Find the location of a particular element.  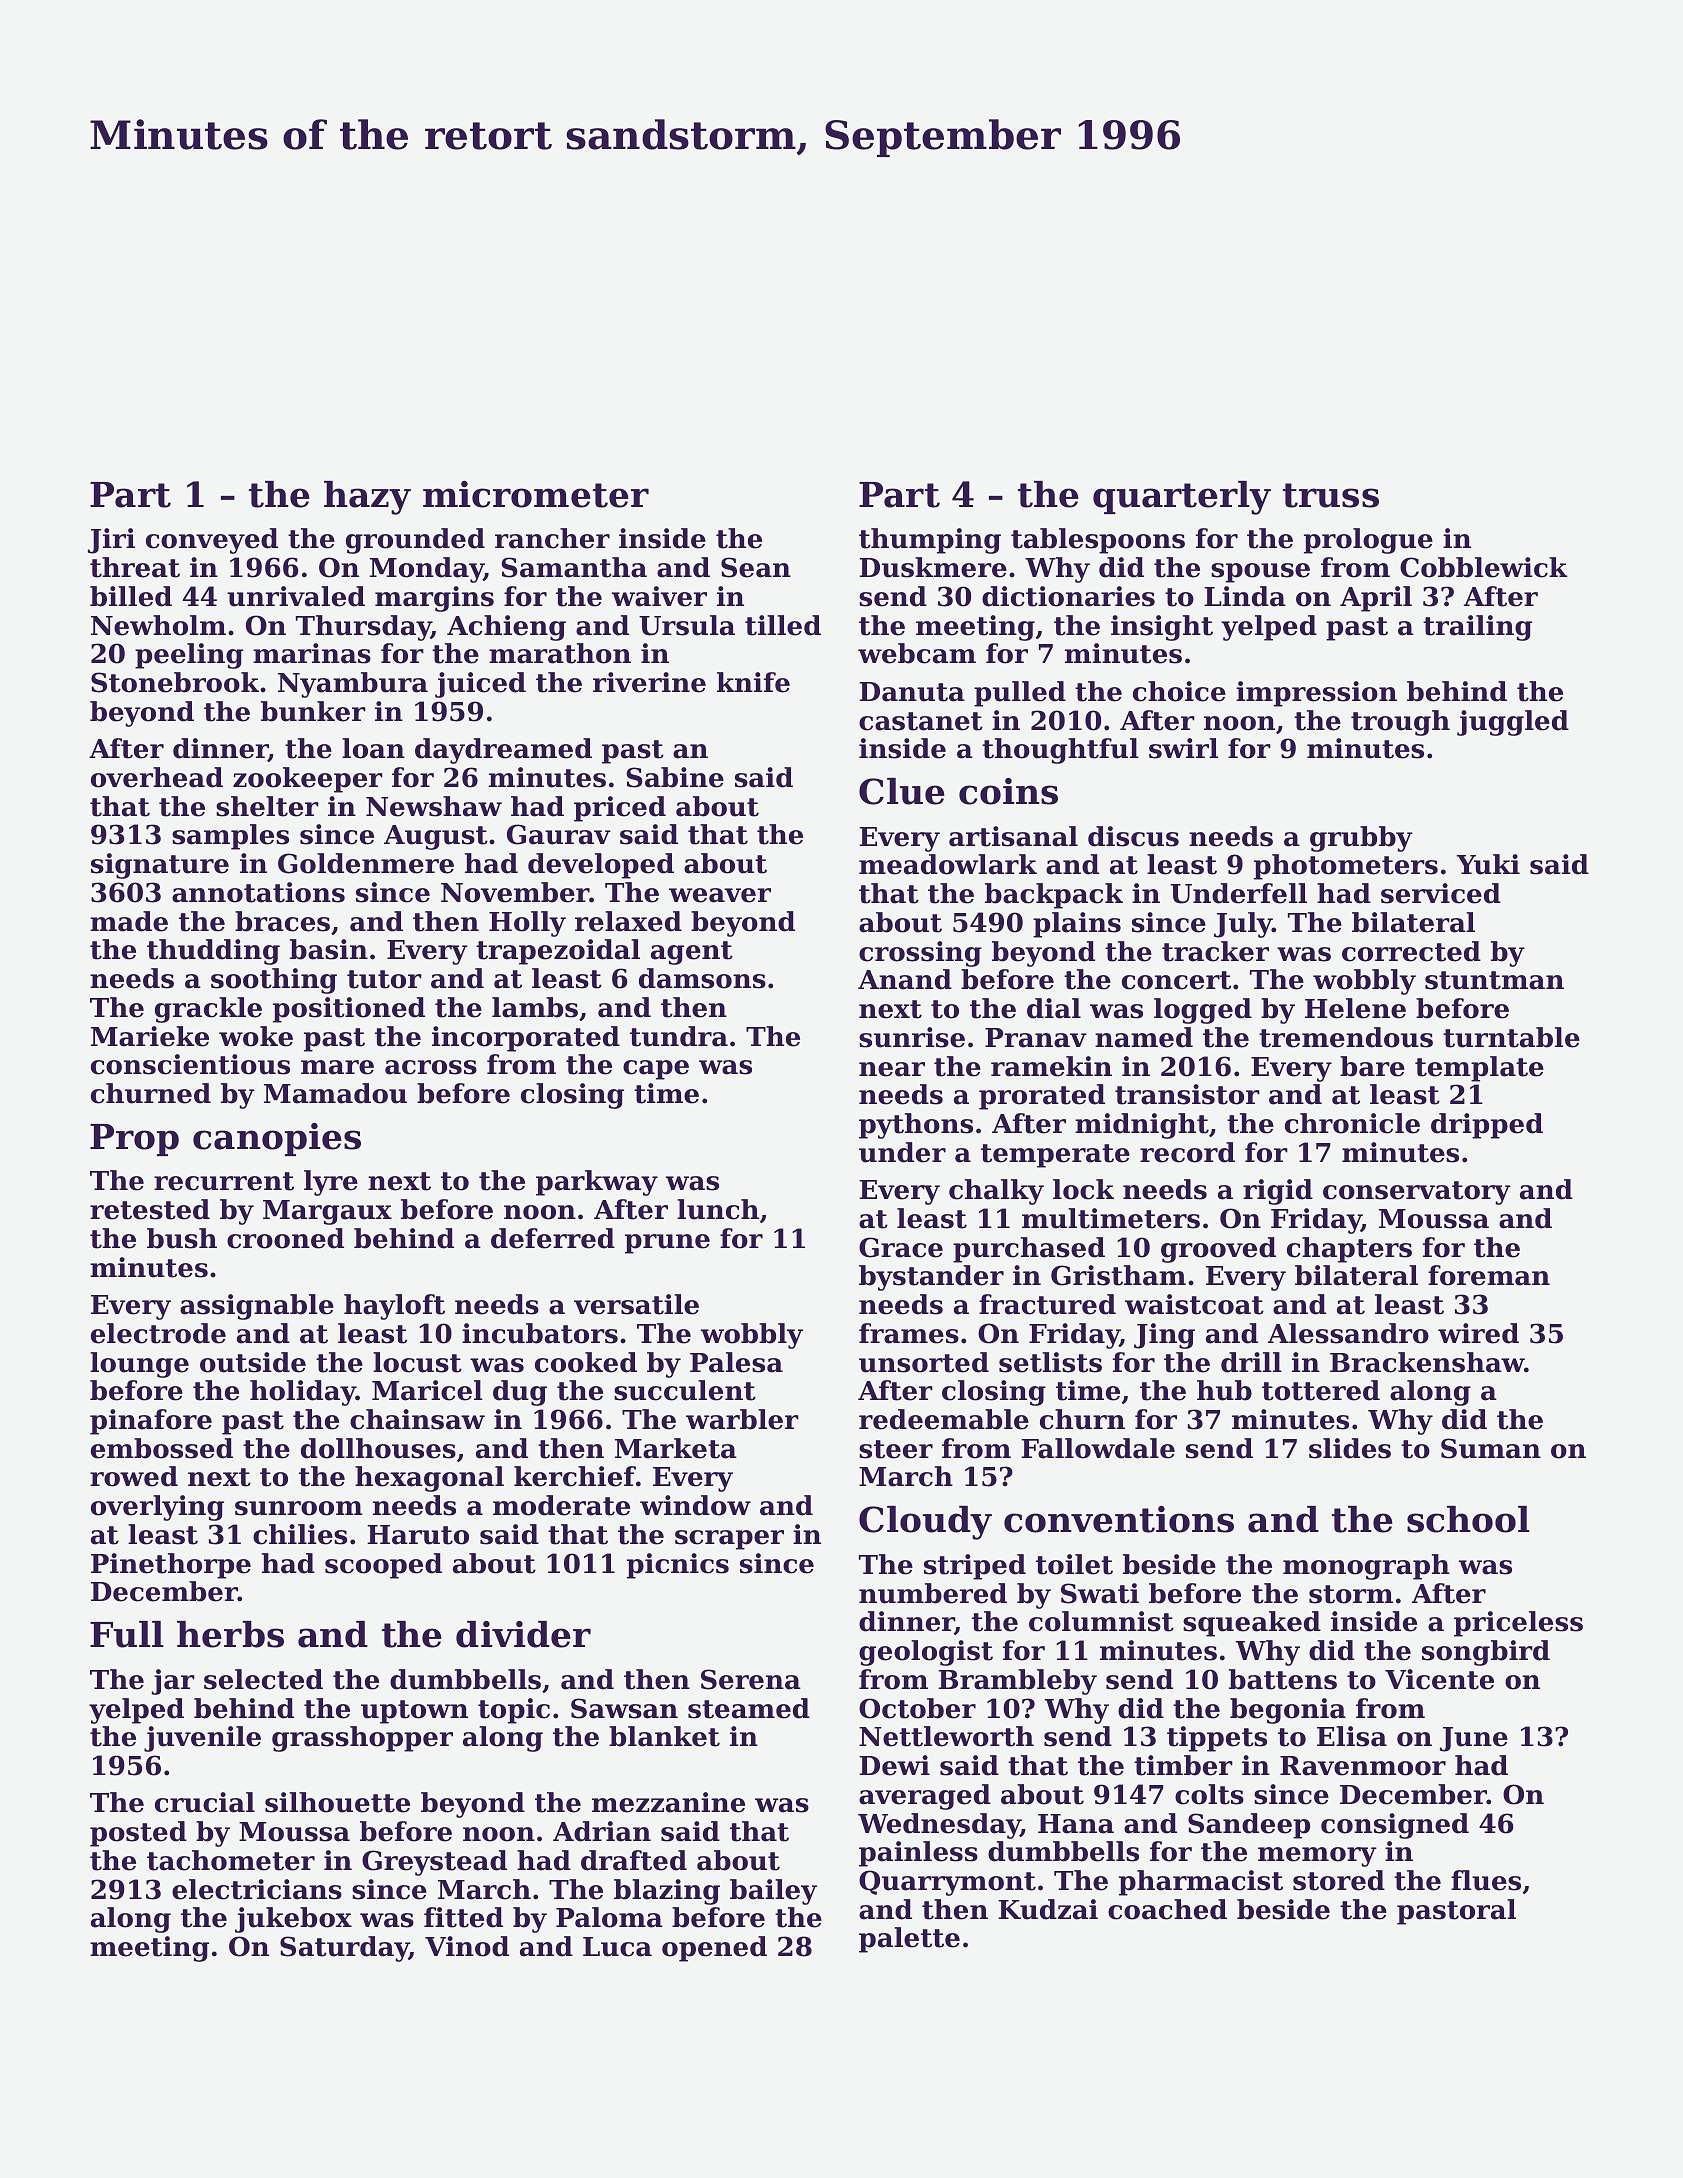

Cloudy is located at coordinates (925, 1523).
